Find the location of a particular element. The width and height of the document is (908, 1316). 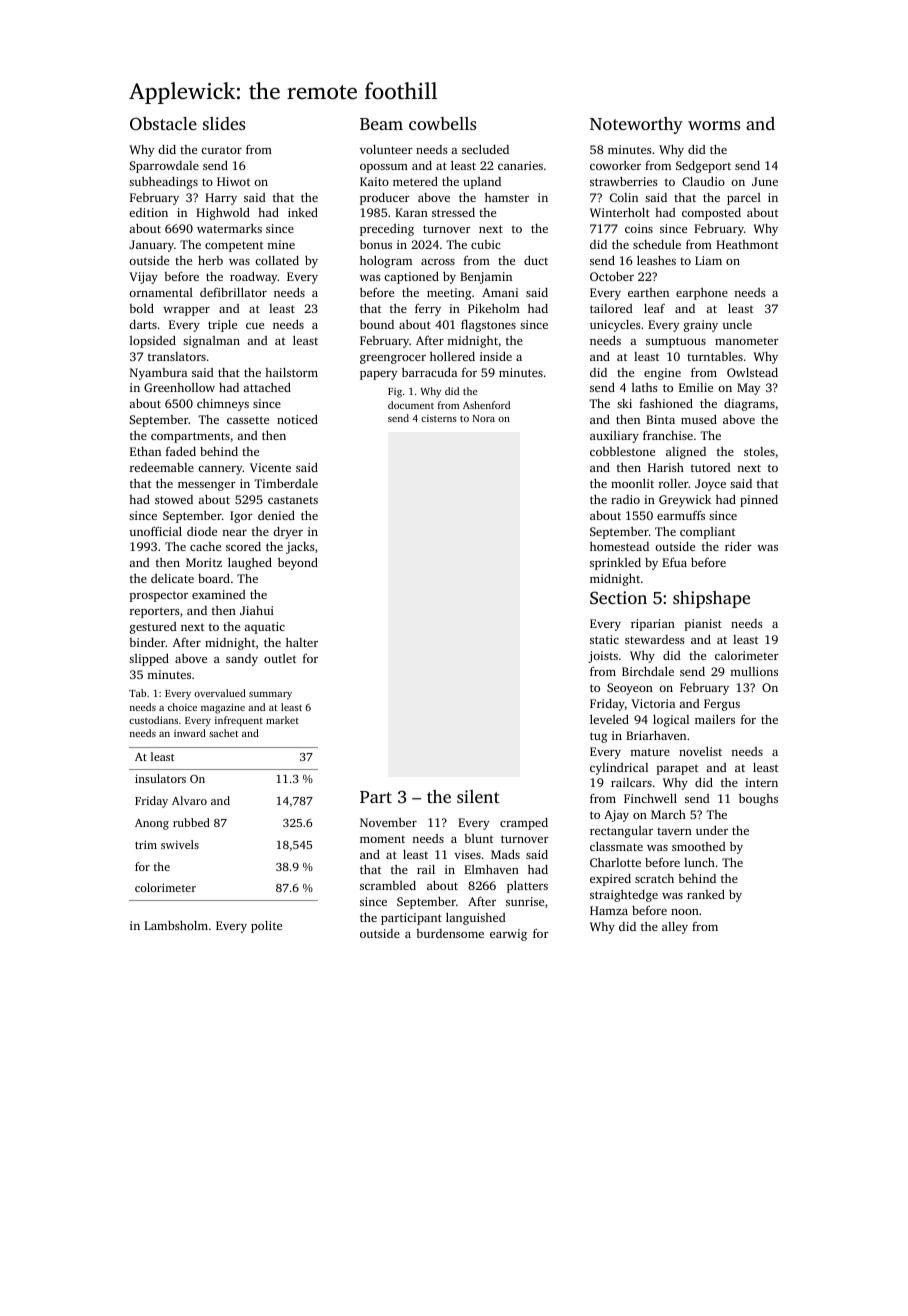

Liam is located at coordinates (708, 260).
